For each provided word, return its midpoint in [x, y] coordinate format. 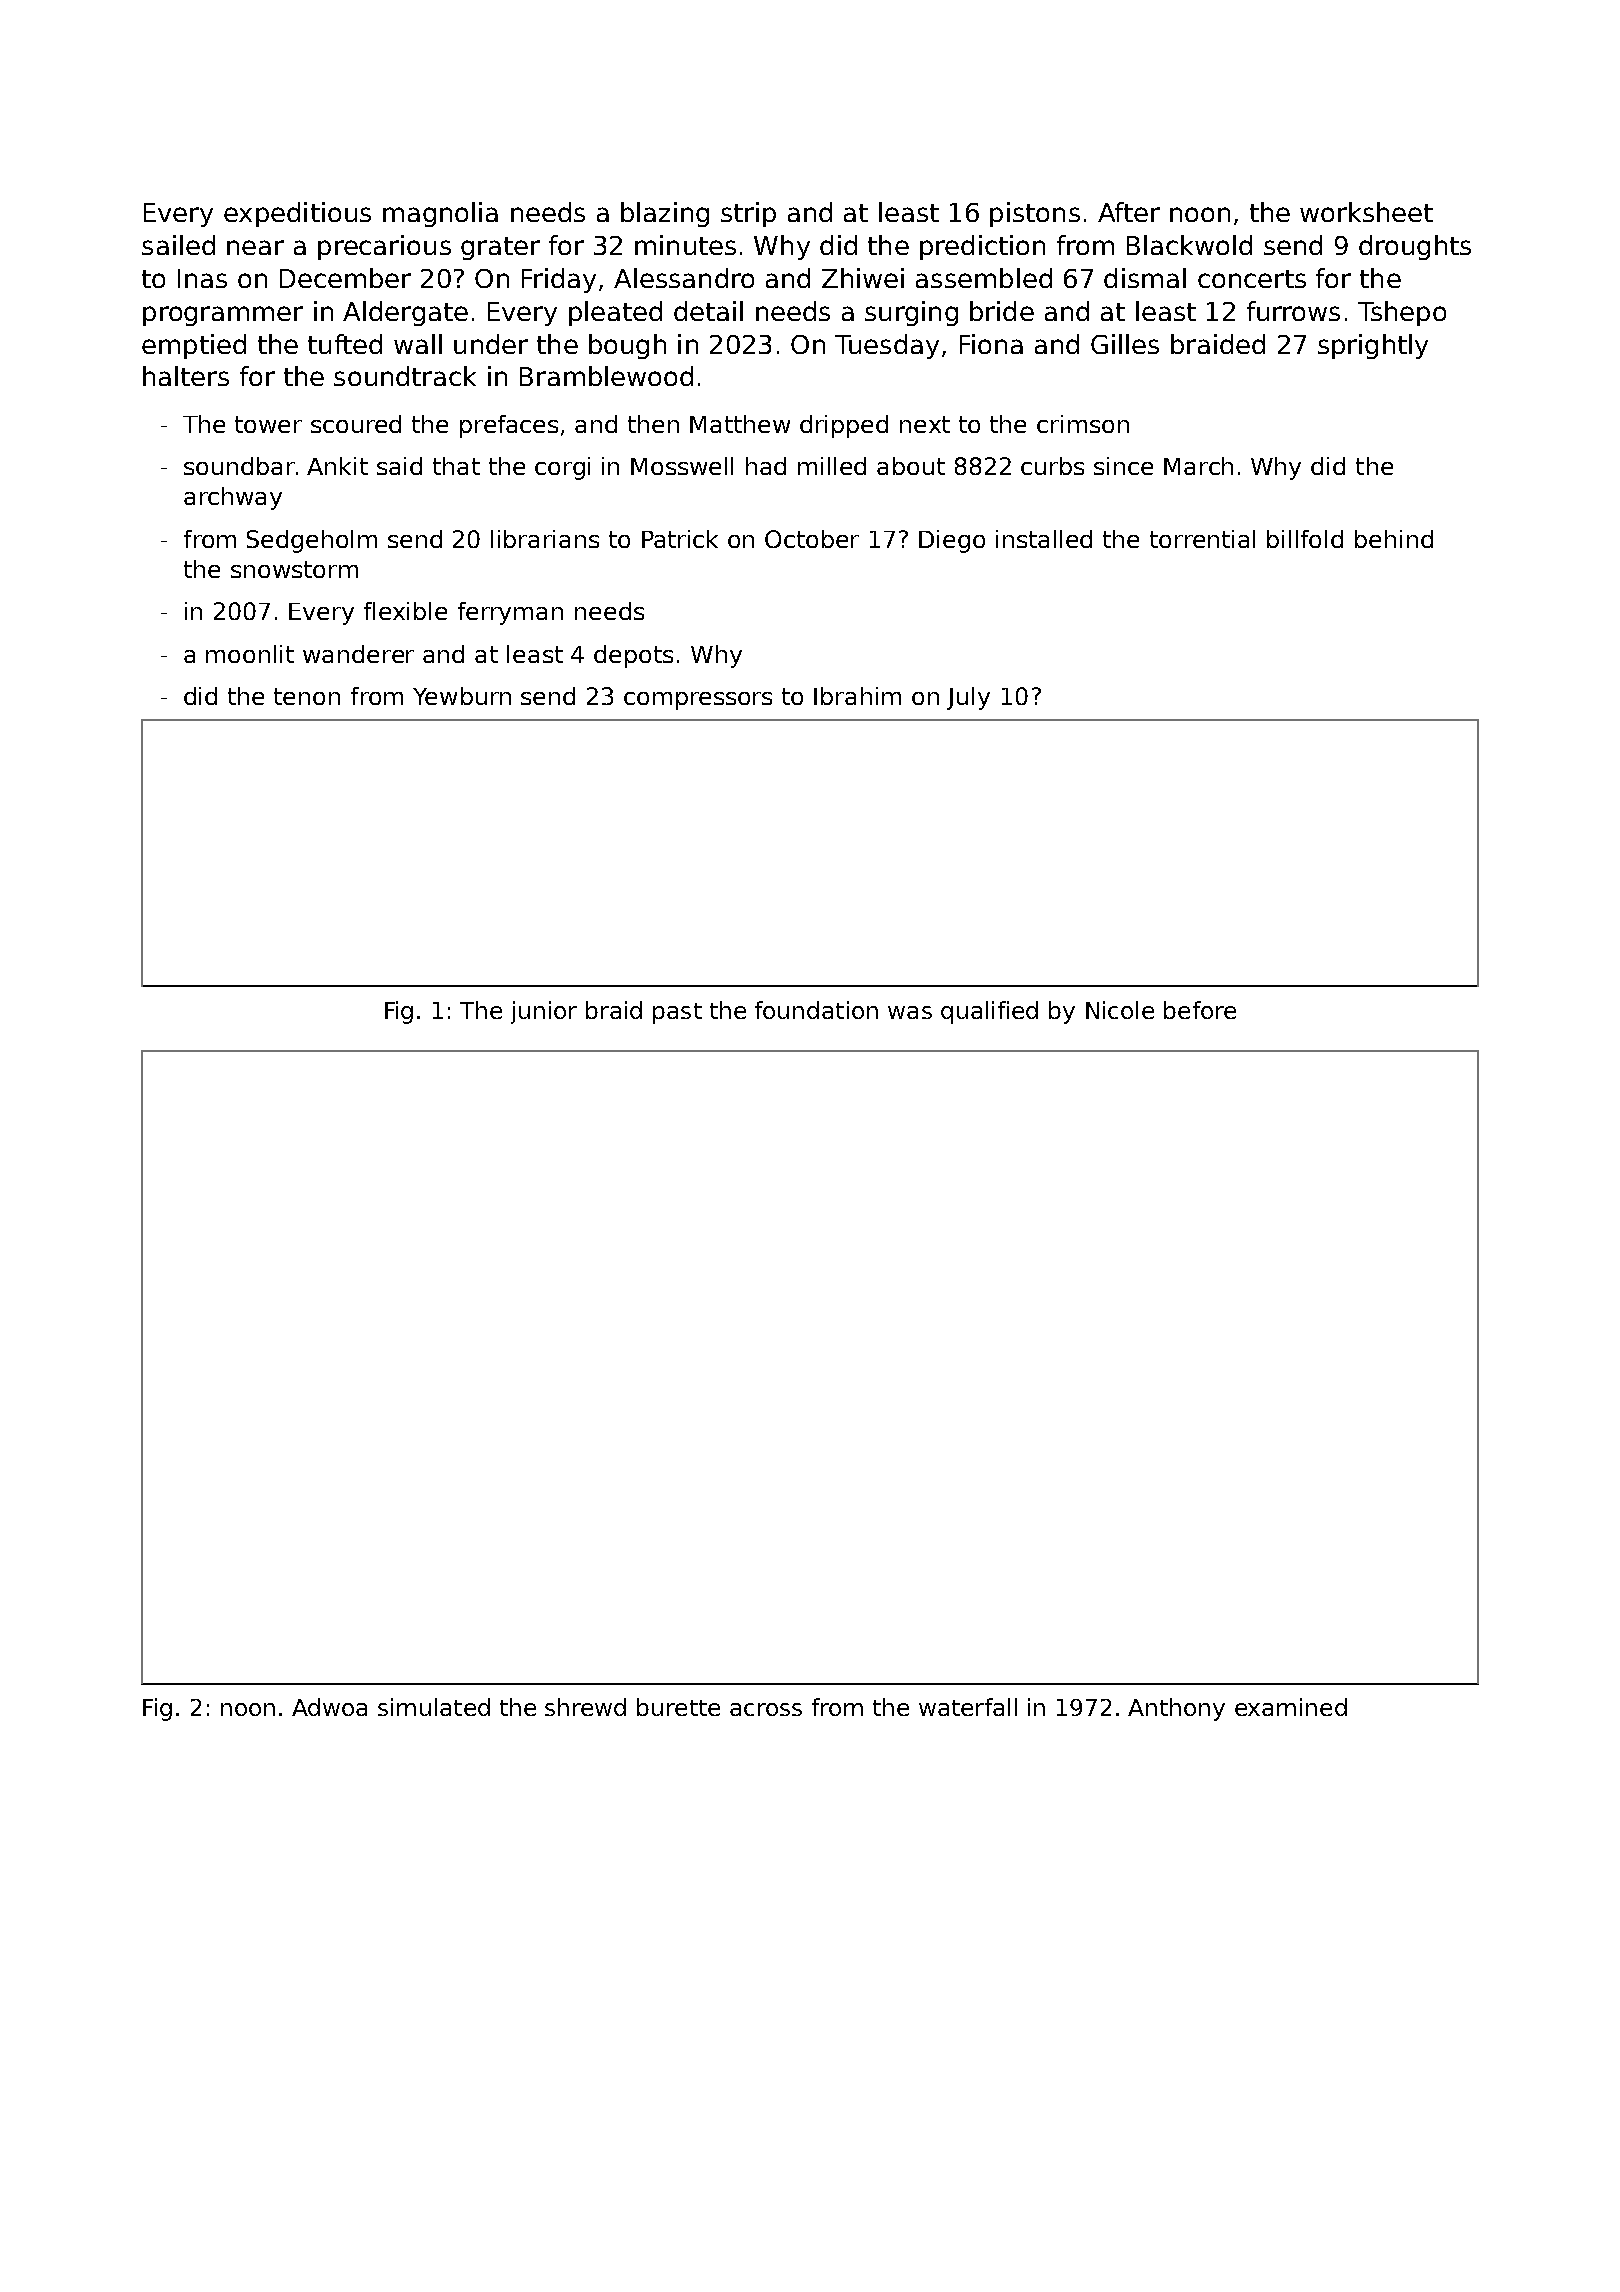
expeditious [297, 214]
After [1129, 212]
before [1200, 1010]
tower [268, 424]
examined [1291, 1707]
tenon [307, 696]
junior [544, 1012]
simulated [434, 1707]
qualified [989, 1012]
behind [1394, 539]
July [968, 698]
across [766, 1709]
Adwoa [329, 1707]
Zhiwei [863, 278]
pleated [615, 313]
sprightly [1373, 346]
